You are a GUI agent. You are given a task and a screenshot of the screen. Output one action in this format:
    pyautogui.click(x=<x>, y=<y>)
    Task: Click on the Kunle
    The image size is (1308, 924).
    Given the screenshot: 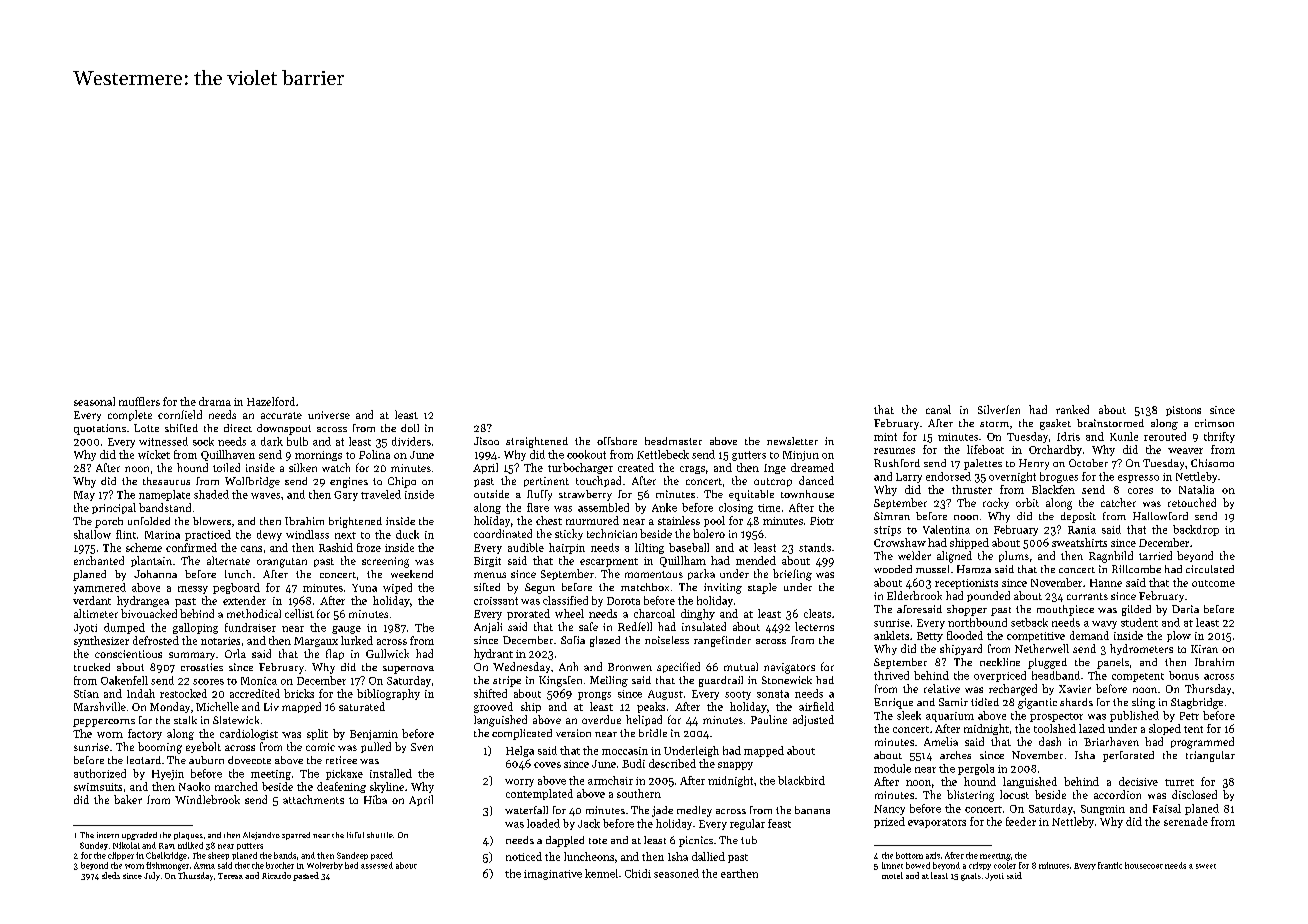 What is the action you would take?
    pyautogui.click(x=1124, y=436)
